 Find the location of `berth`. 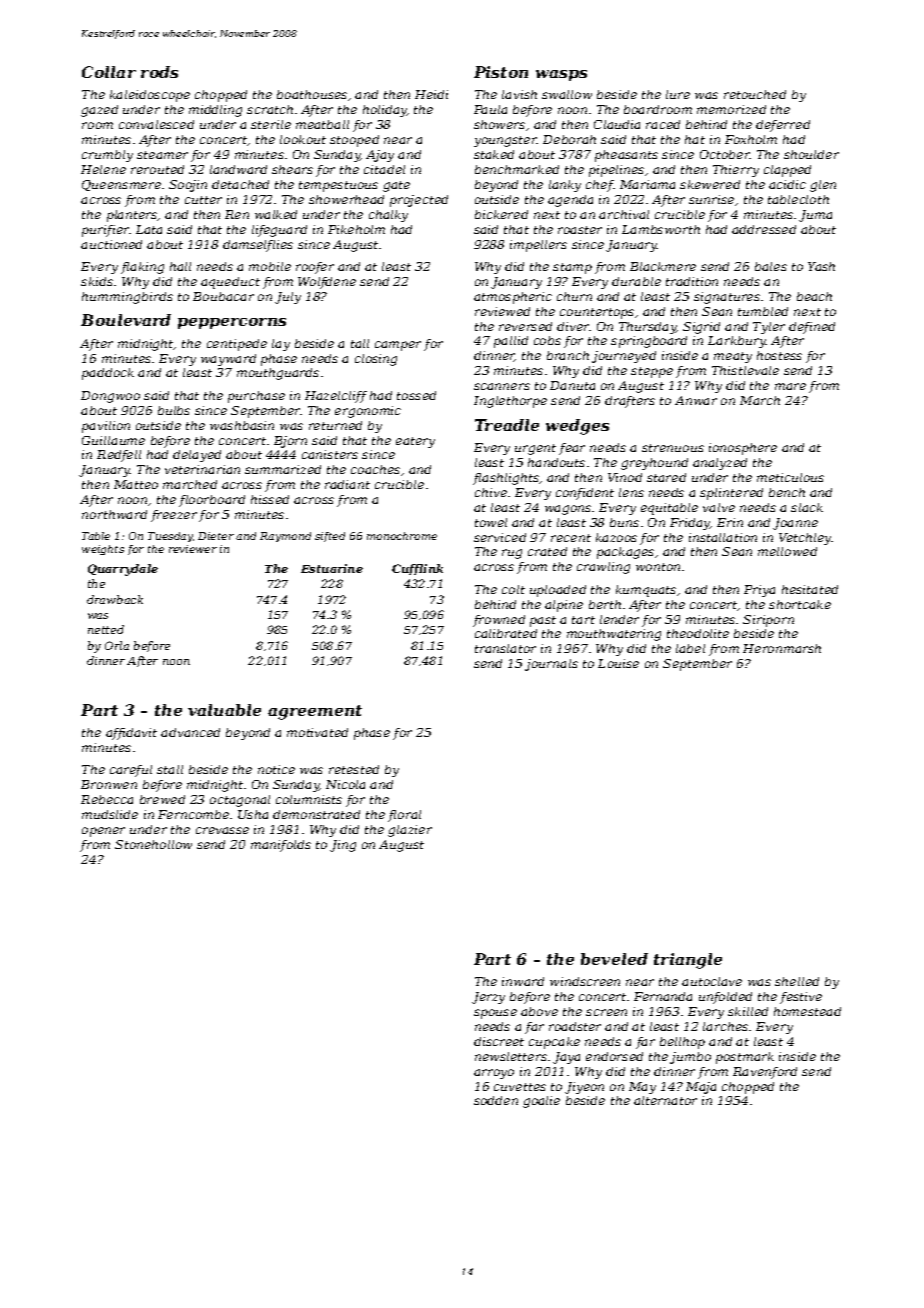

berth is located at coordinates (605, 604).
